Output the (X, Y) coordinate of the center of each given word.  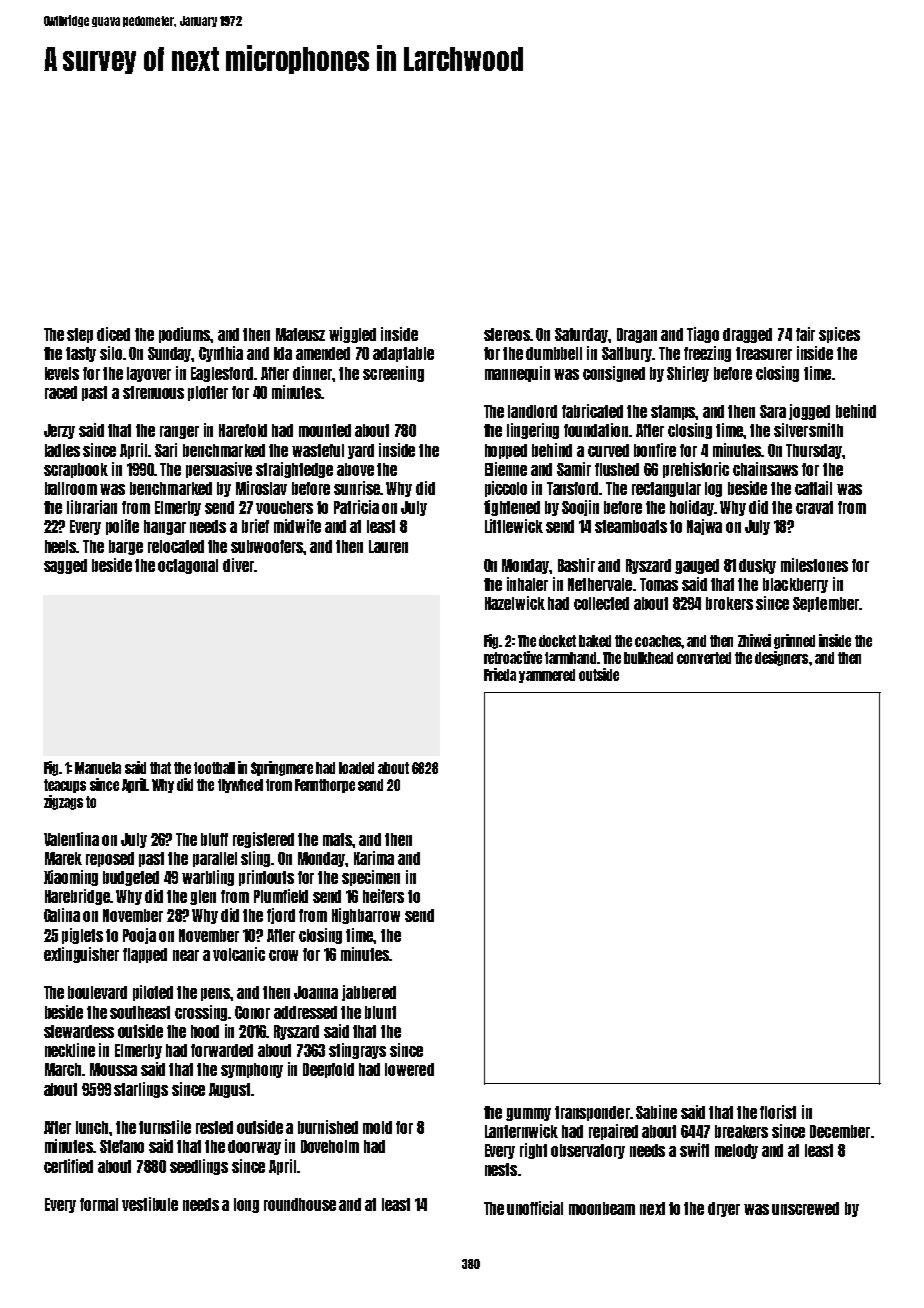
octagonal (188, 566)
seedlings (199, 1167)
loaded (356, 768)
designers (781, 658)
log (713, 489)
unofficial (535, 1208)
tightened (512, 508)
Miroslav (261, 488)
